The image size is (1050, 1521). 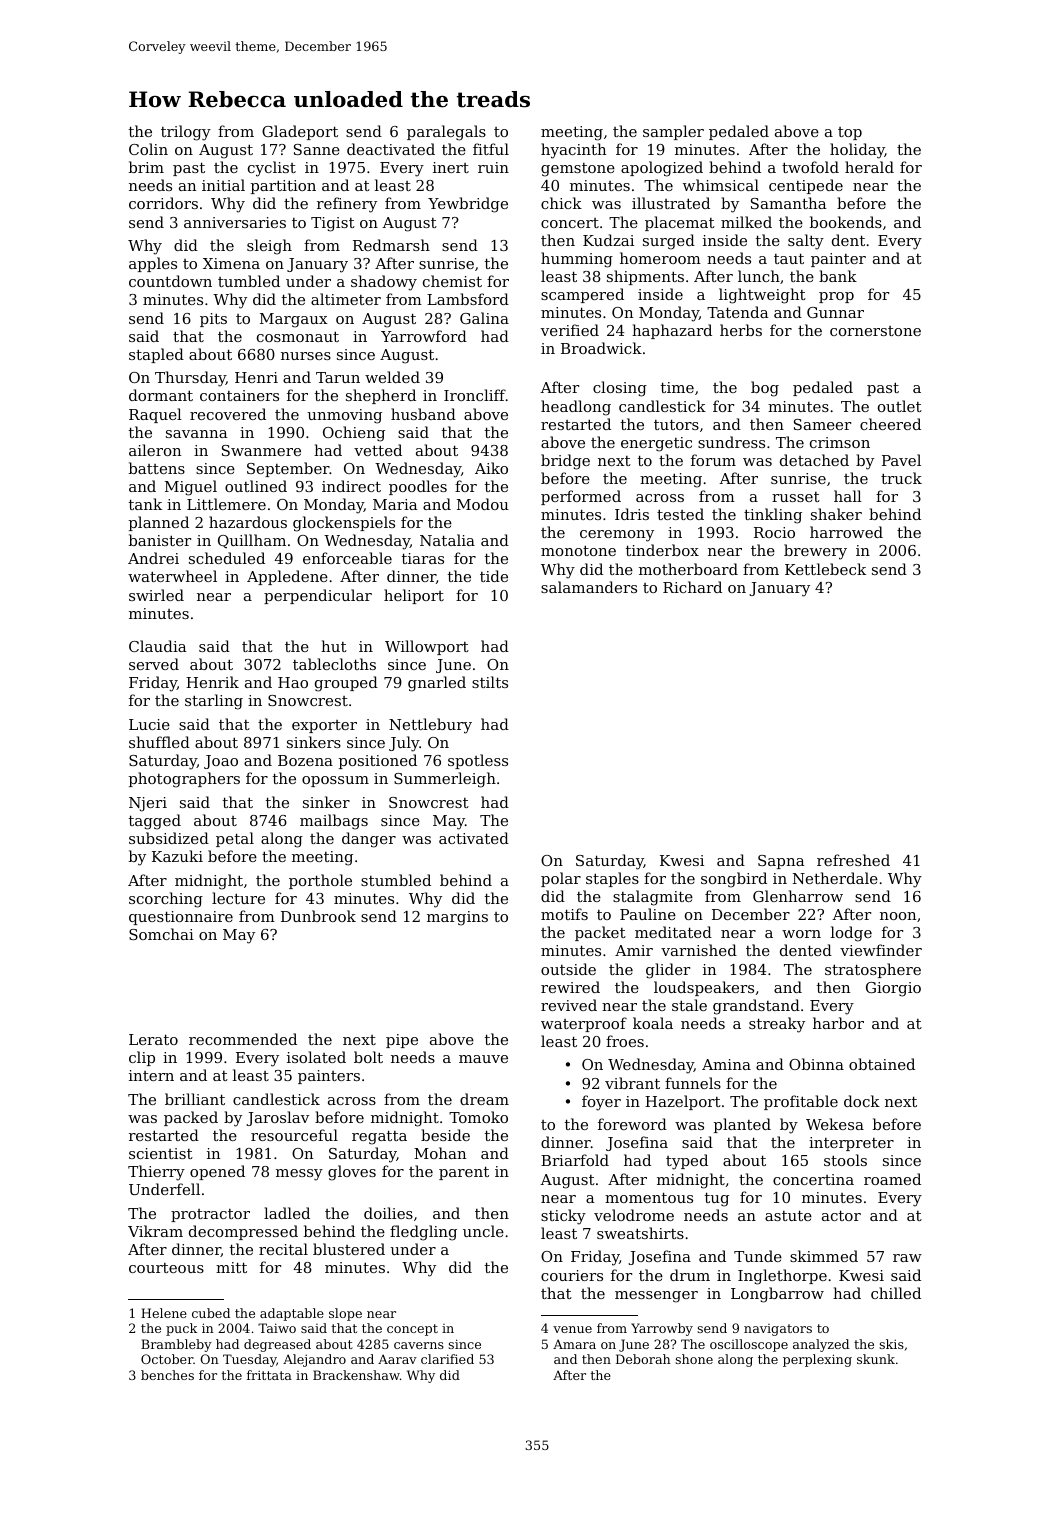 I want to click on Gladeport, so click(x=300, y=132).
